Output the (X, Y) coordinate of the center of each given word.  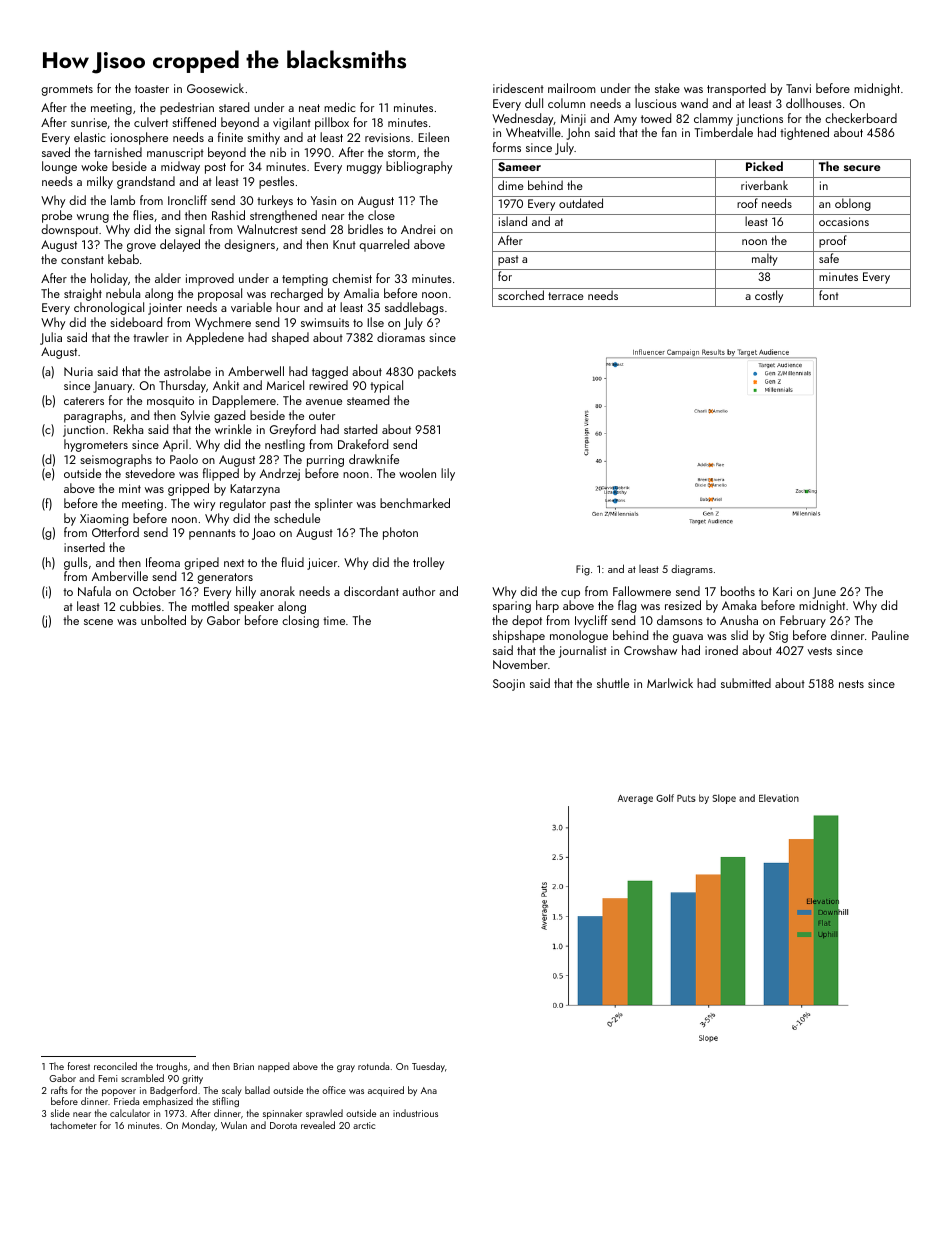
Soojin (509, 685)
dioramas (401, 337)
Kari (782, 591)
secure (862, 168)
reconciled (115, 1066)
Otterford (115, 532)
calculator (130, 1113)
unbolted (163, 620)
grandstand (146, 182)
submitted (746, 683)
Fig (583, 570)
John (578, 133)
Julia (51, 338)
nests (851, 684)
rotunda (373, 1066)
